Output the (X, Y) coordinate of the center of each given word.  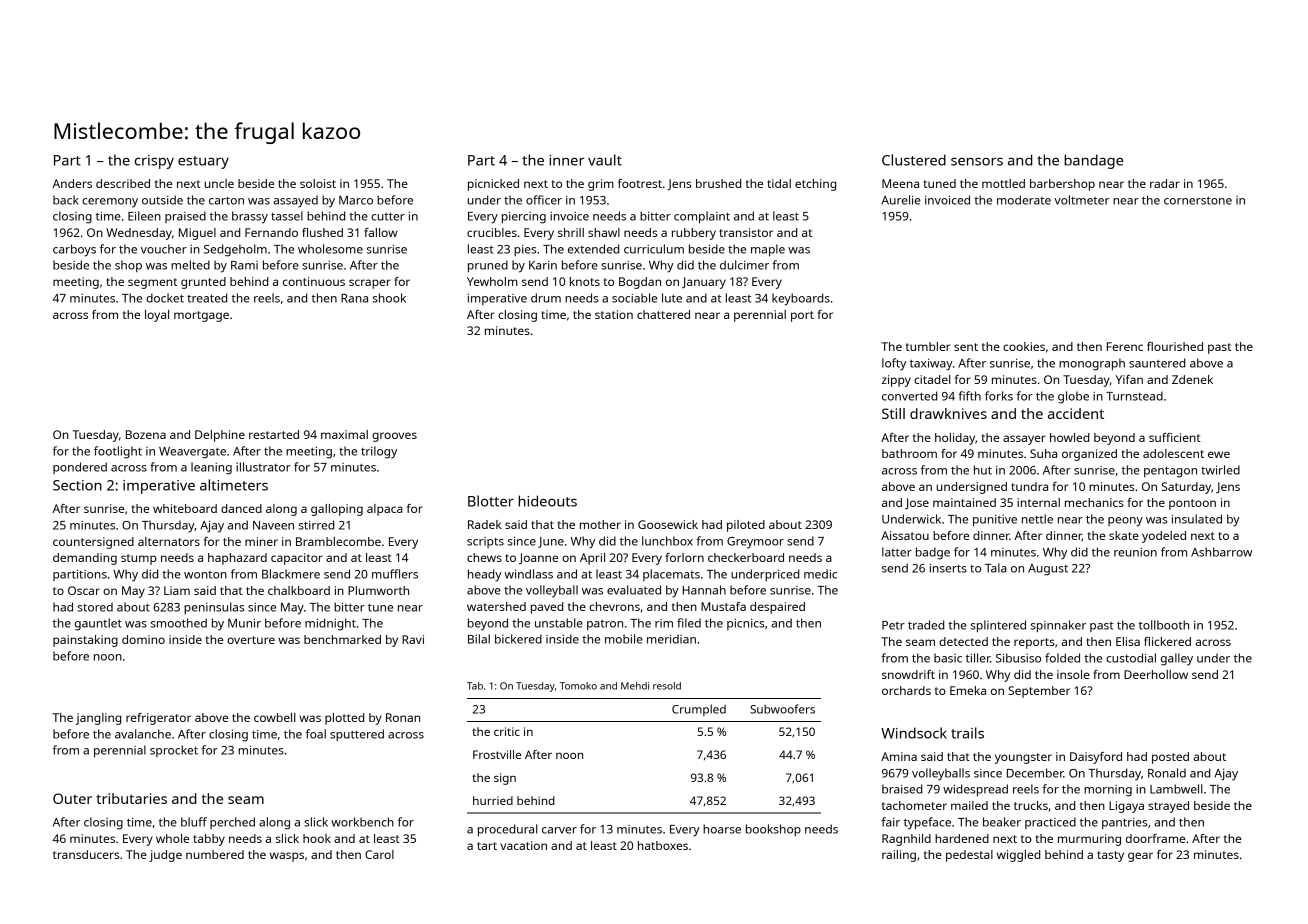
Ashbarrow (1221, 552)
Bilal (479, 639)
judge (165, 856)
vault (605, 160)
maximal (344, 434)
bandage (1093, 161)
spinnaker (1058, 626)
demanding (85, 559)
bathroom (909, 453)
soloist (318, 183)
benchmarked (342, 639)
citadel (932, 379)
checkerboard (746, 557)
